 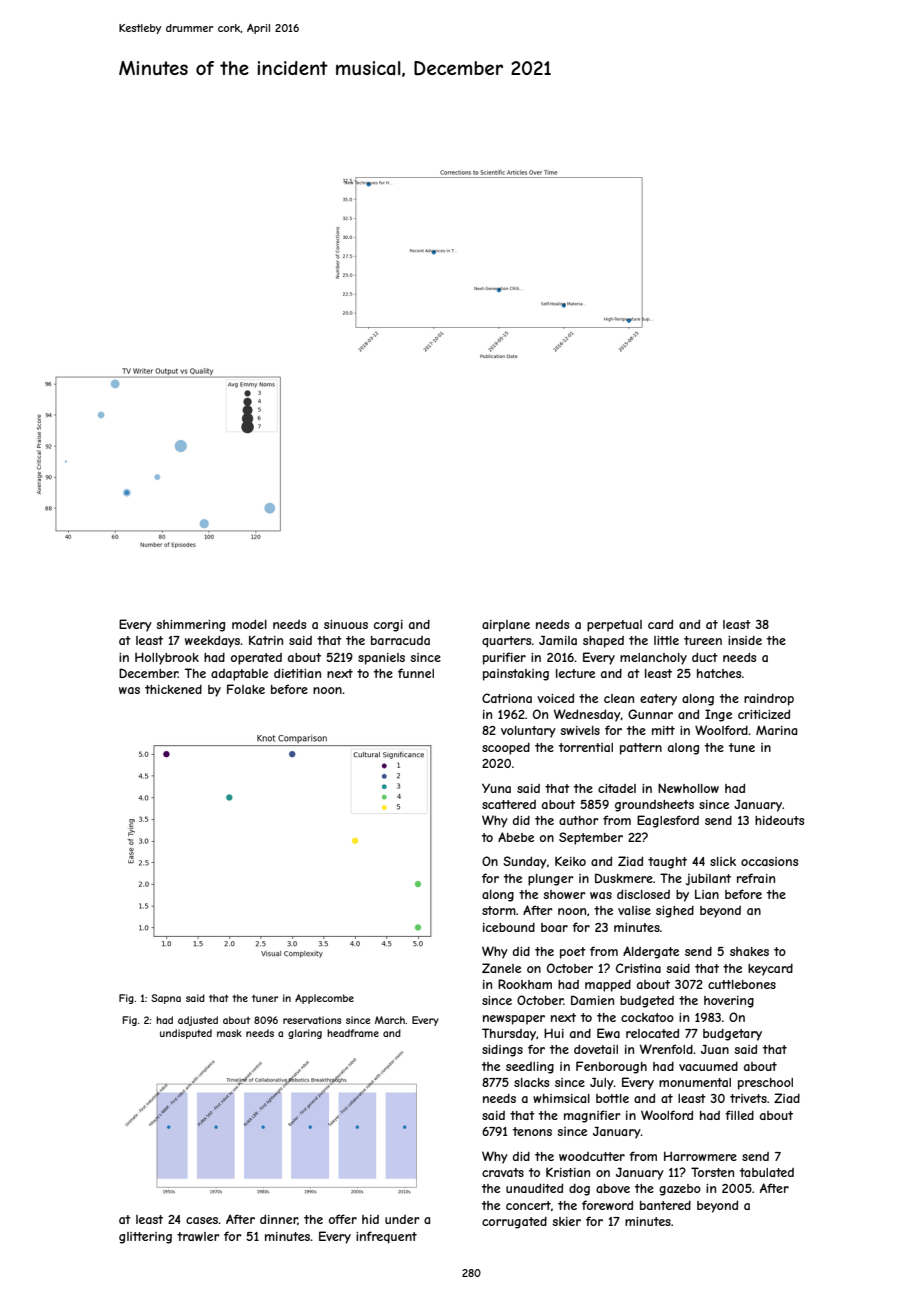 What do you see at coordinates (506, 626) in the page?
I see `airplane` at bounding box center [506, 626].
